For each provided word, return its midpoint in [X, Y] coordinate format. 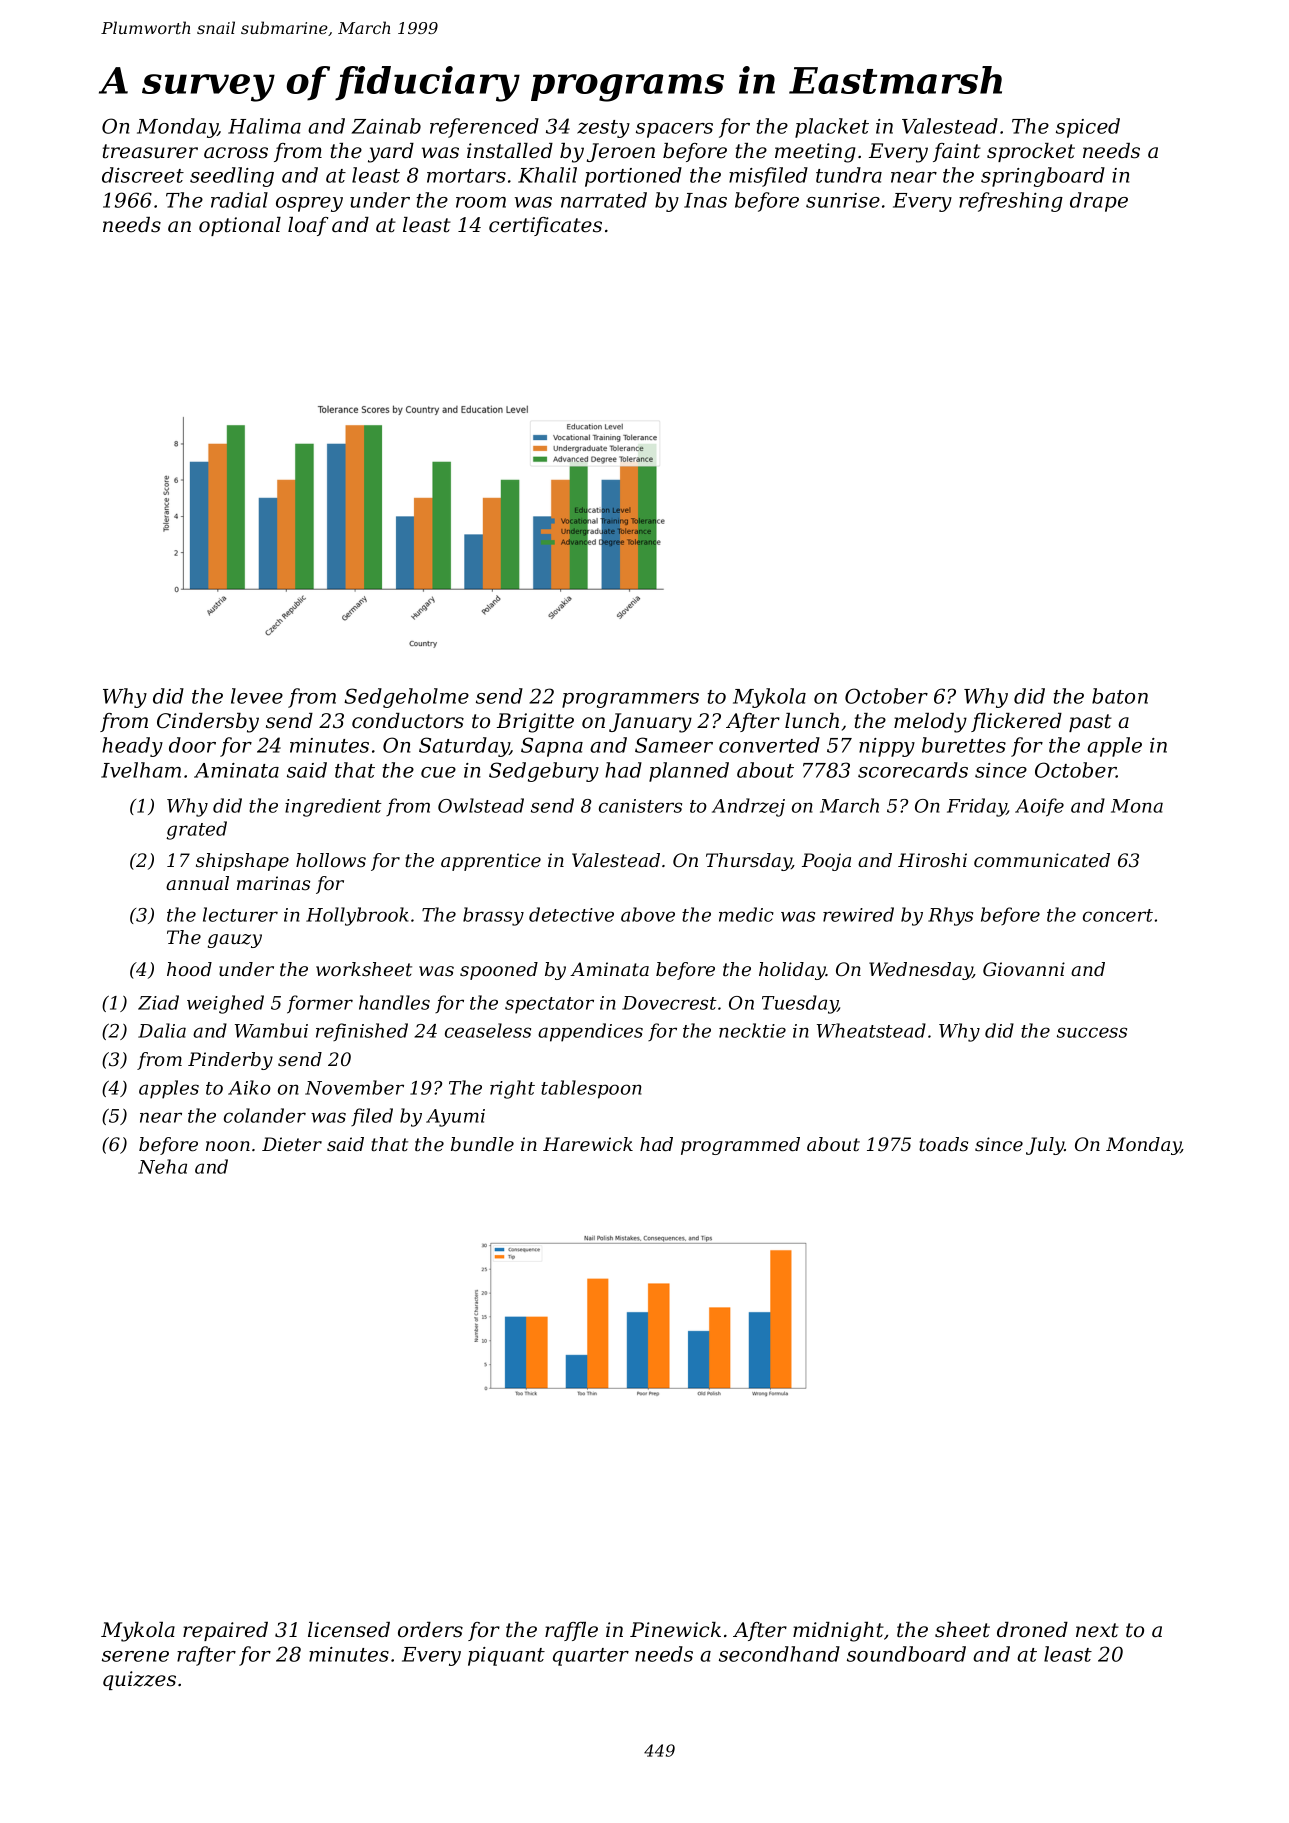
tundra [849, 175]
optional [240, 226]
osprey [309, 204]
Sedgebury [544, 772]
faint [957, 152]
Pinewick [675, 1630]
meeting [815, 153]
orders [430, 1630]
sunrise [843, 200]
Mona [1137, 806]
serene [135, 1656]
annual [197, 883]
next [1097, 1630]
